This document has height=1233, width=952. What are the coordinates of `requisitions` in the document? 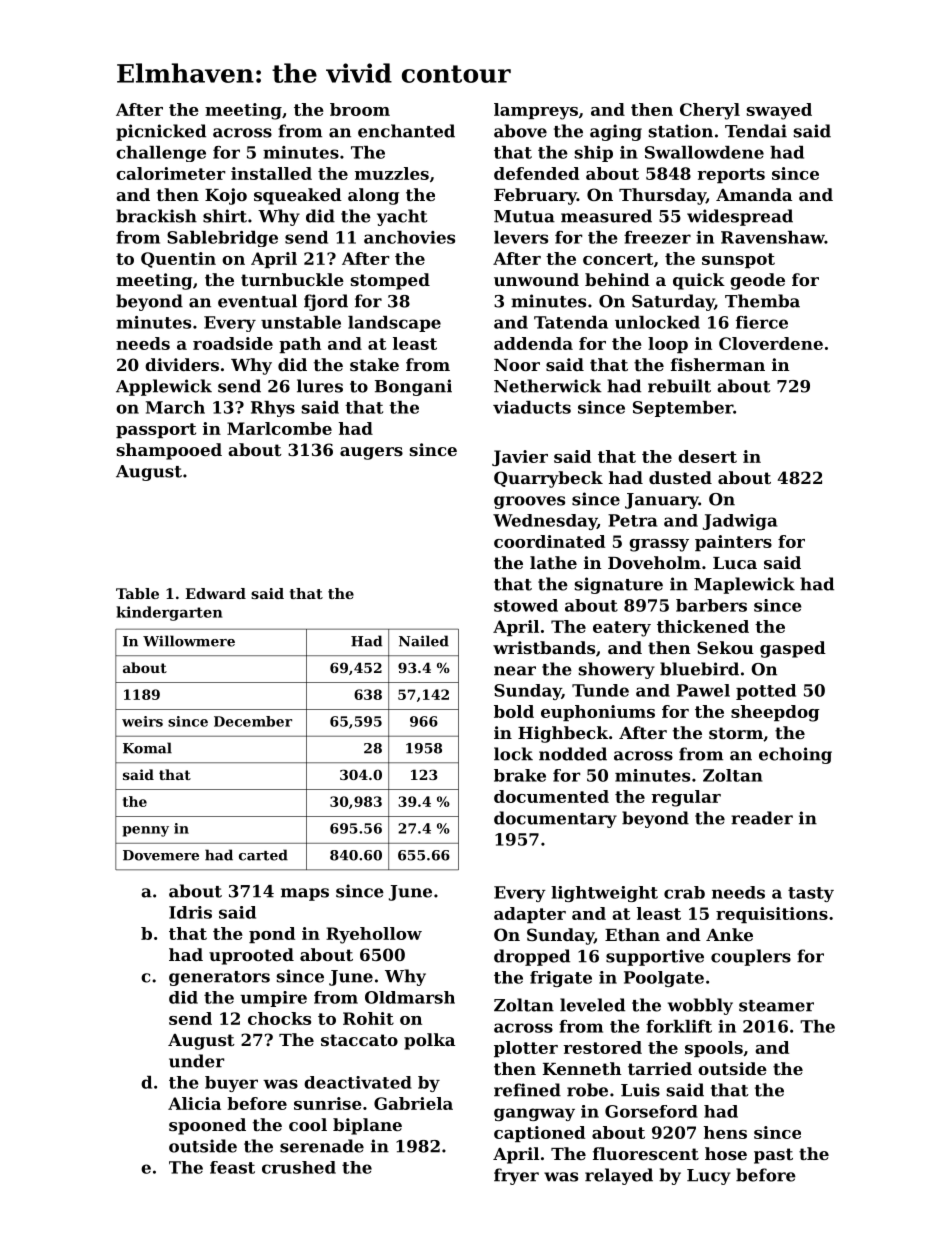 It's located at (772, 915).
